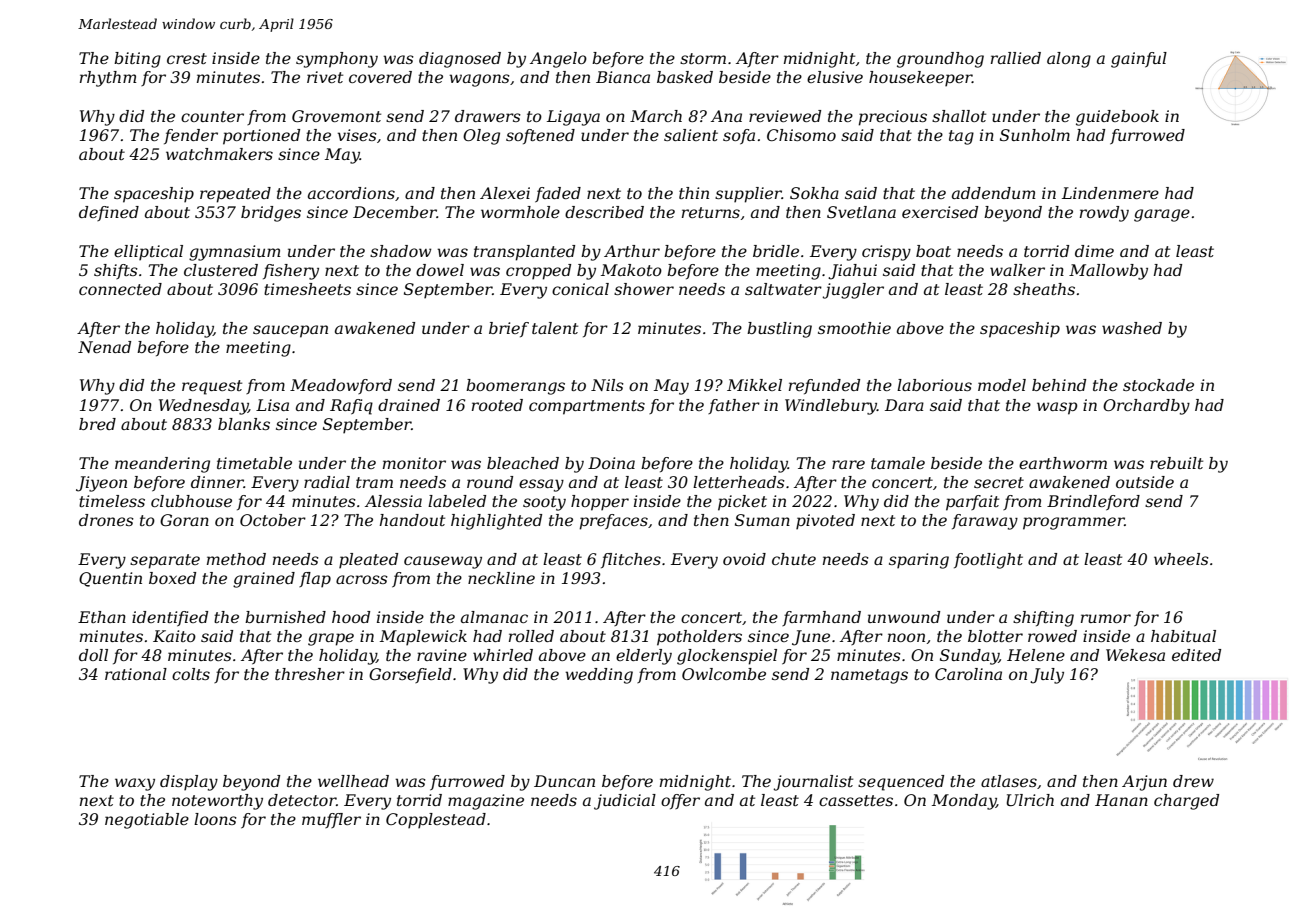 This image has width=1308, height=924. Describe the element at coordinates (1196, 655) in the image. I see `edited` at that location.
